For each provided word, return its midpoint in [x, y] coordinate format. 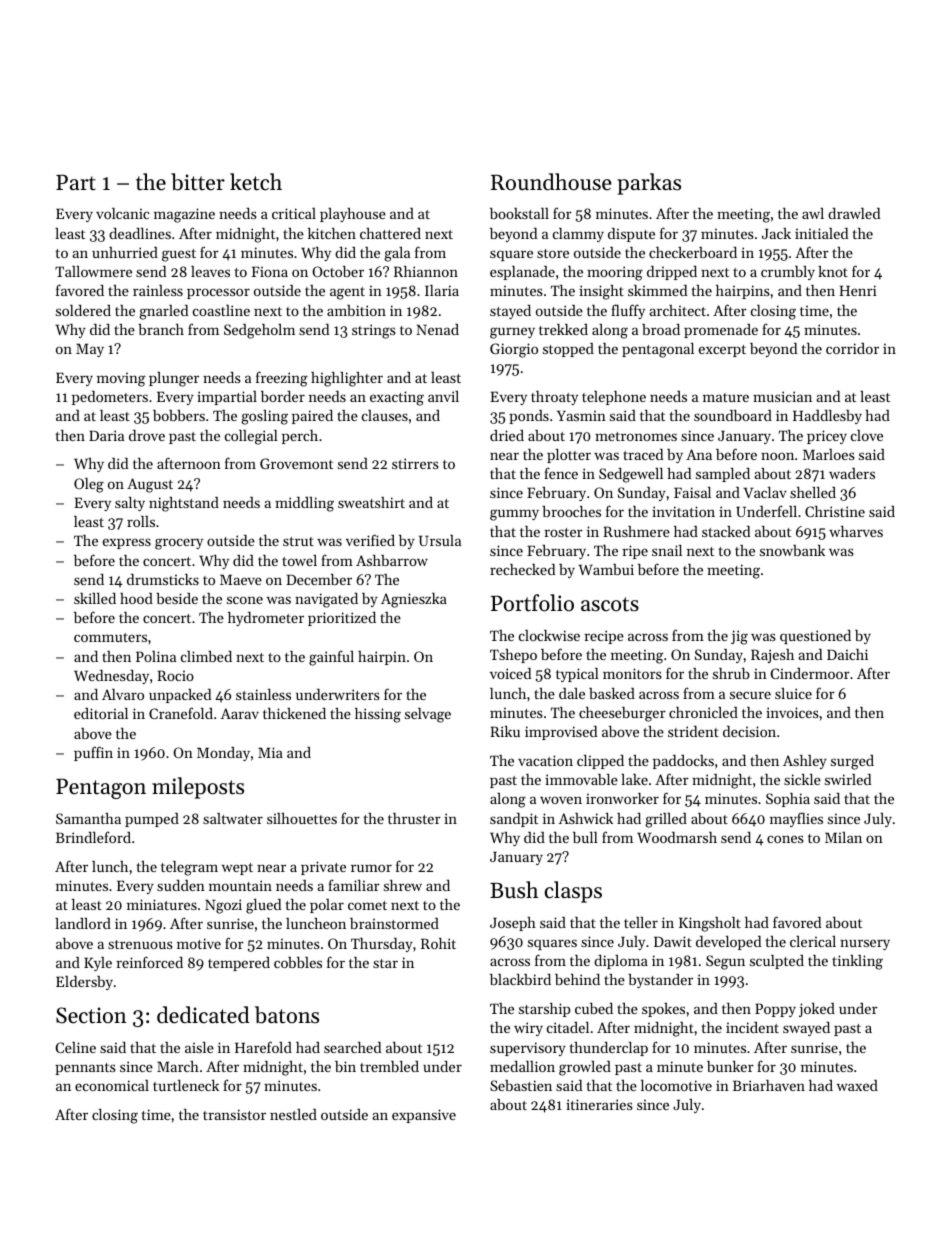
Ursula [440, 540]
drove [147, 435]
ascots [610, 604]
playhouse [353, 215]
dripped [672, 273]
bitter [198, 182]
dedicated [203, 1015]
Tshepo [513, 656]
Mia [270, 752]
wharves [856, 531]
